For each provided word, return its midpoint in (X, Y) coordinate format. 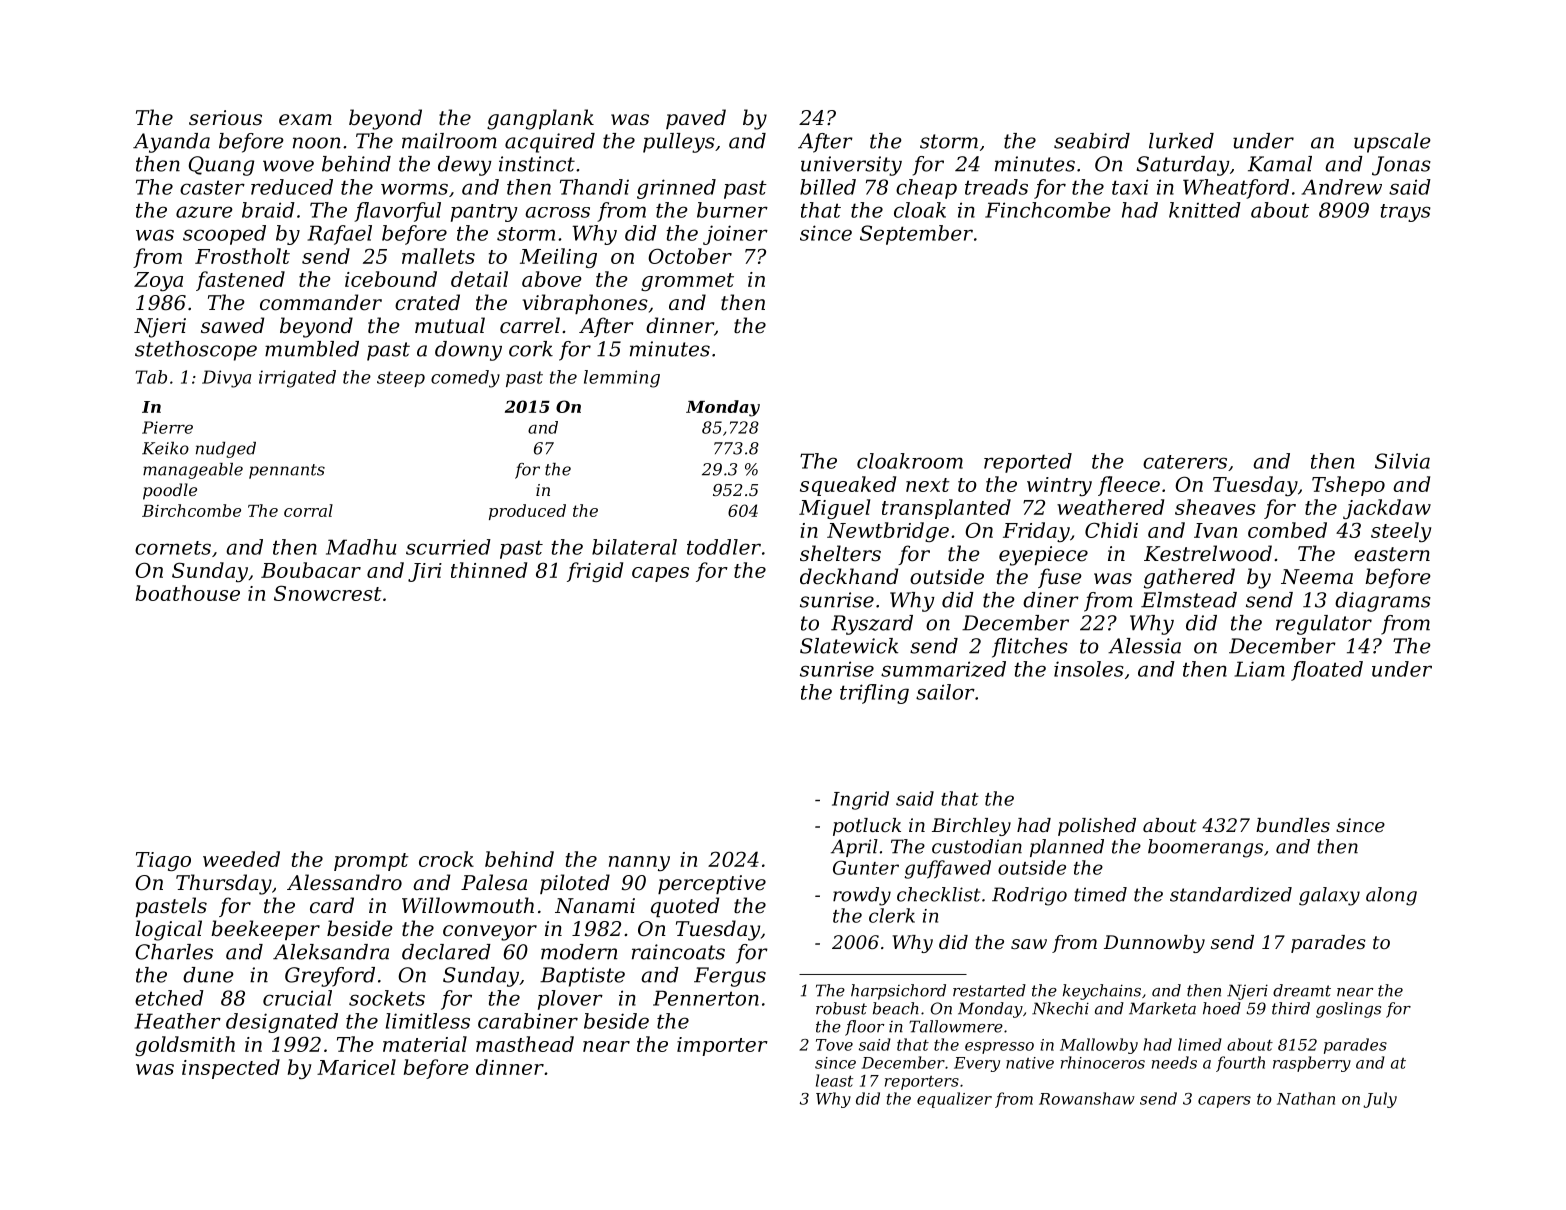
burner (732, 210)
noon (316, 143)
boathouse (188, 593)
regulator (1324, 625)
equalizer (954, 1100)
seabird (1092, 141)
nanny (639, 863)
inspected (231, 1069)
